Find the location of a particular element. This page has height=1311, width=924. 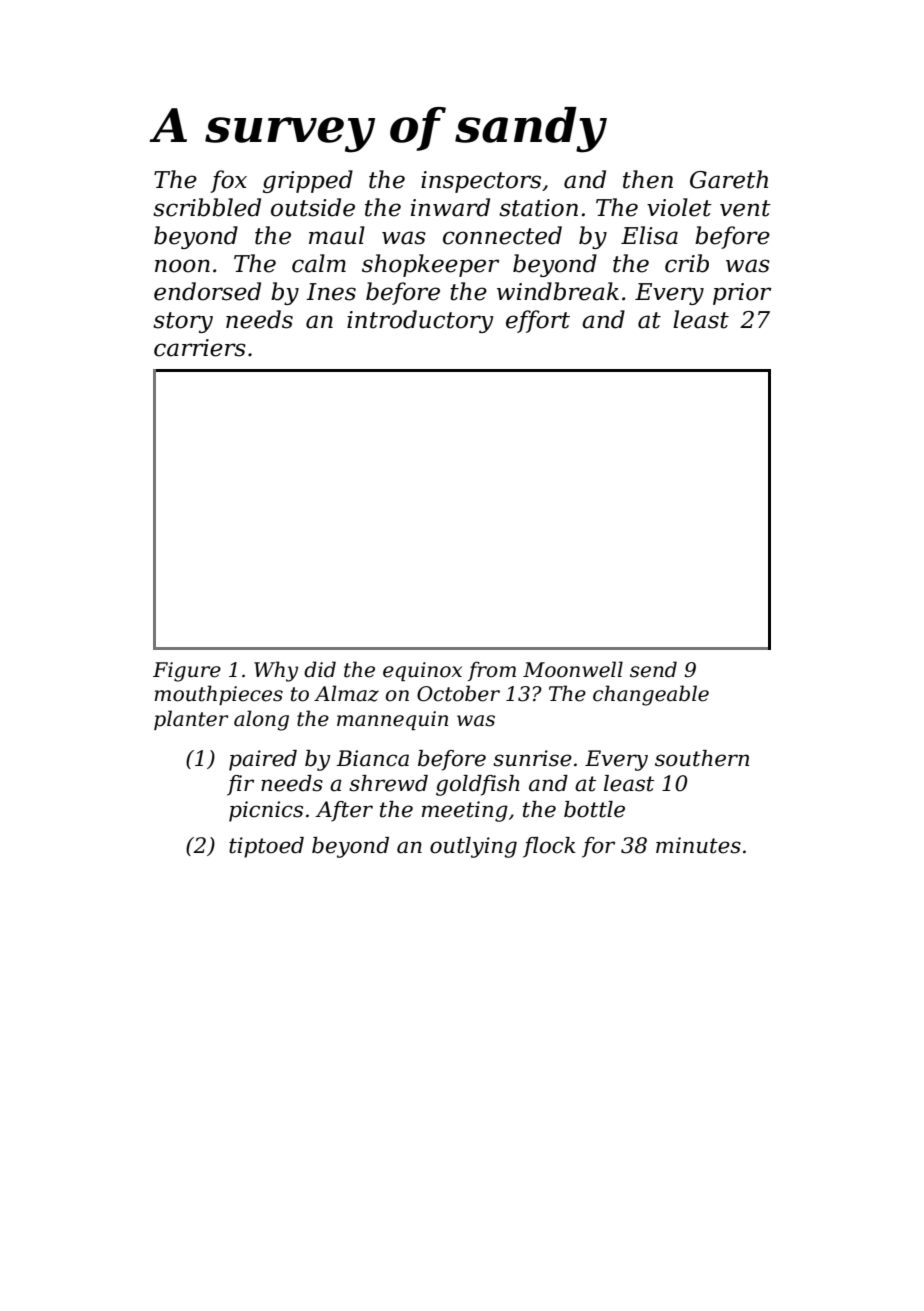

carriers is located at coordinates (200, 348).
